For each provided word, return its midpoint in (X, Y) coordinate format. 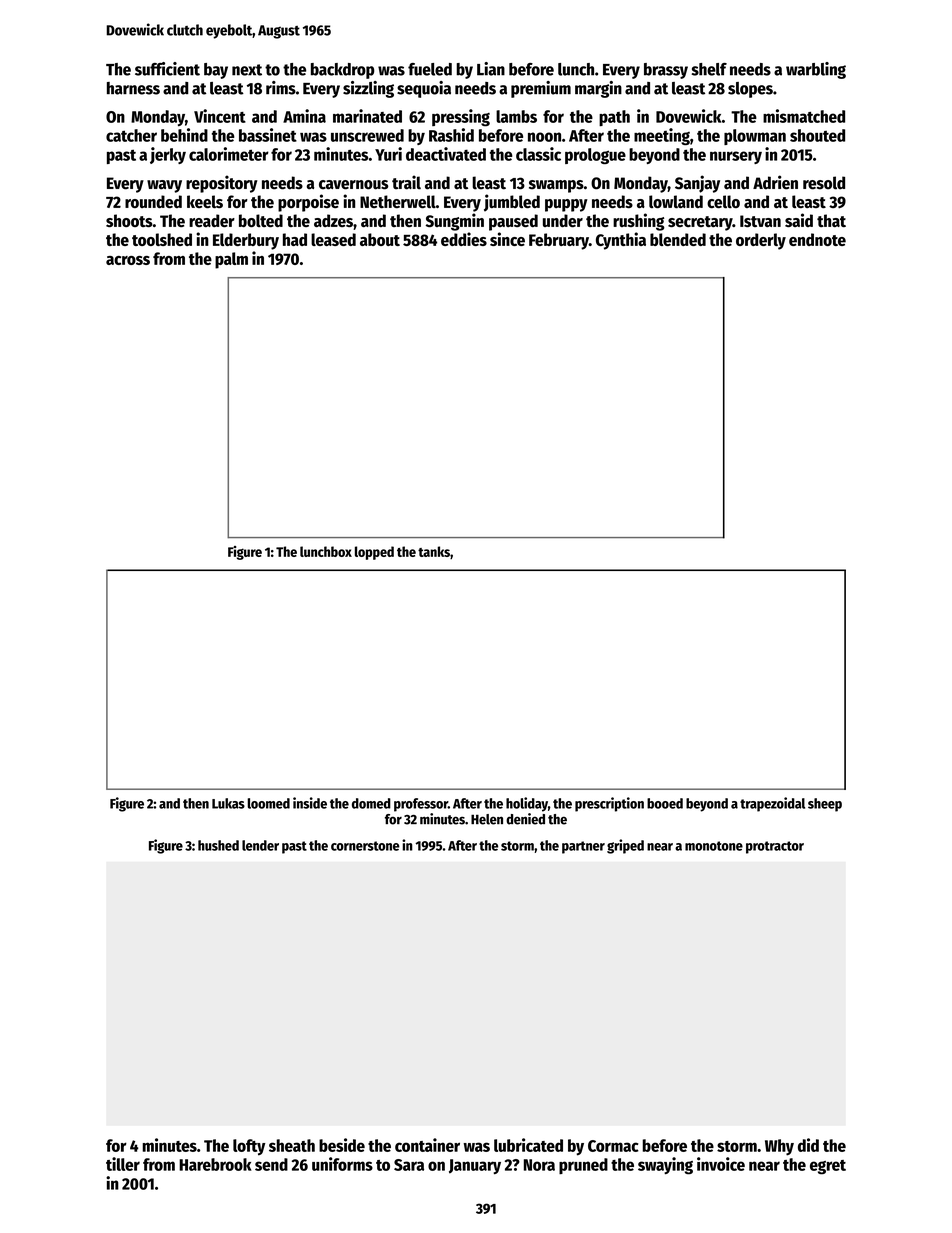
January (475, 1166)
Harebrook (215, 1164)
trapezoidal (772, 804)
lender (260, 845)
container (427, 1145)
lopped (374, 553)
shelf (709, 69)
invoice (721, 1164)
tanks (434, 551)
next (247, 70)
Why (779, 1147)
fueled (430, 69)
